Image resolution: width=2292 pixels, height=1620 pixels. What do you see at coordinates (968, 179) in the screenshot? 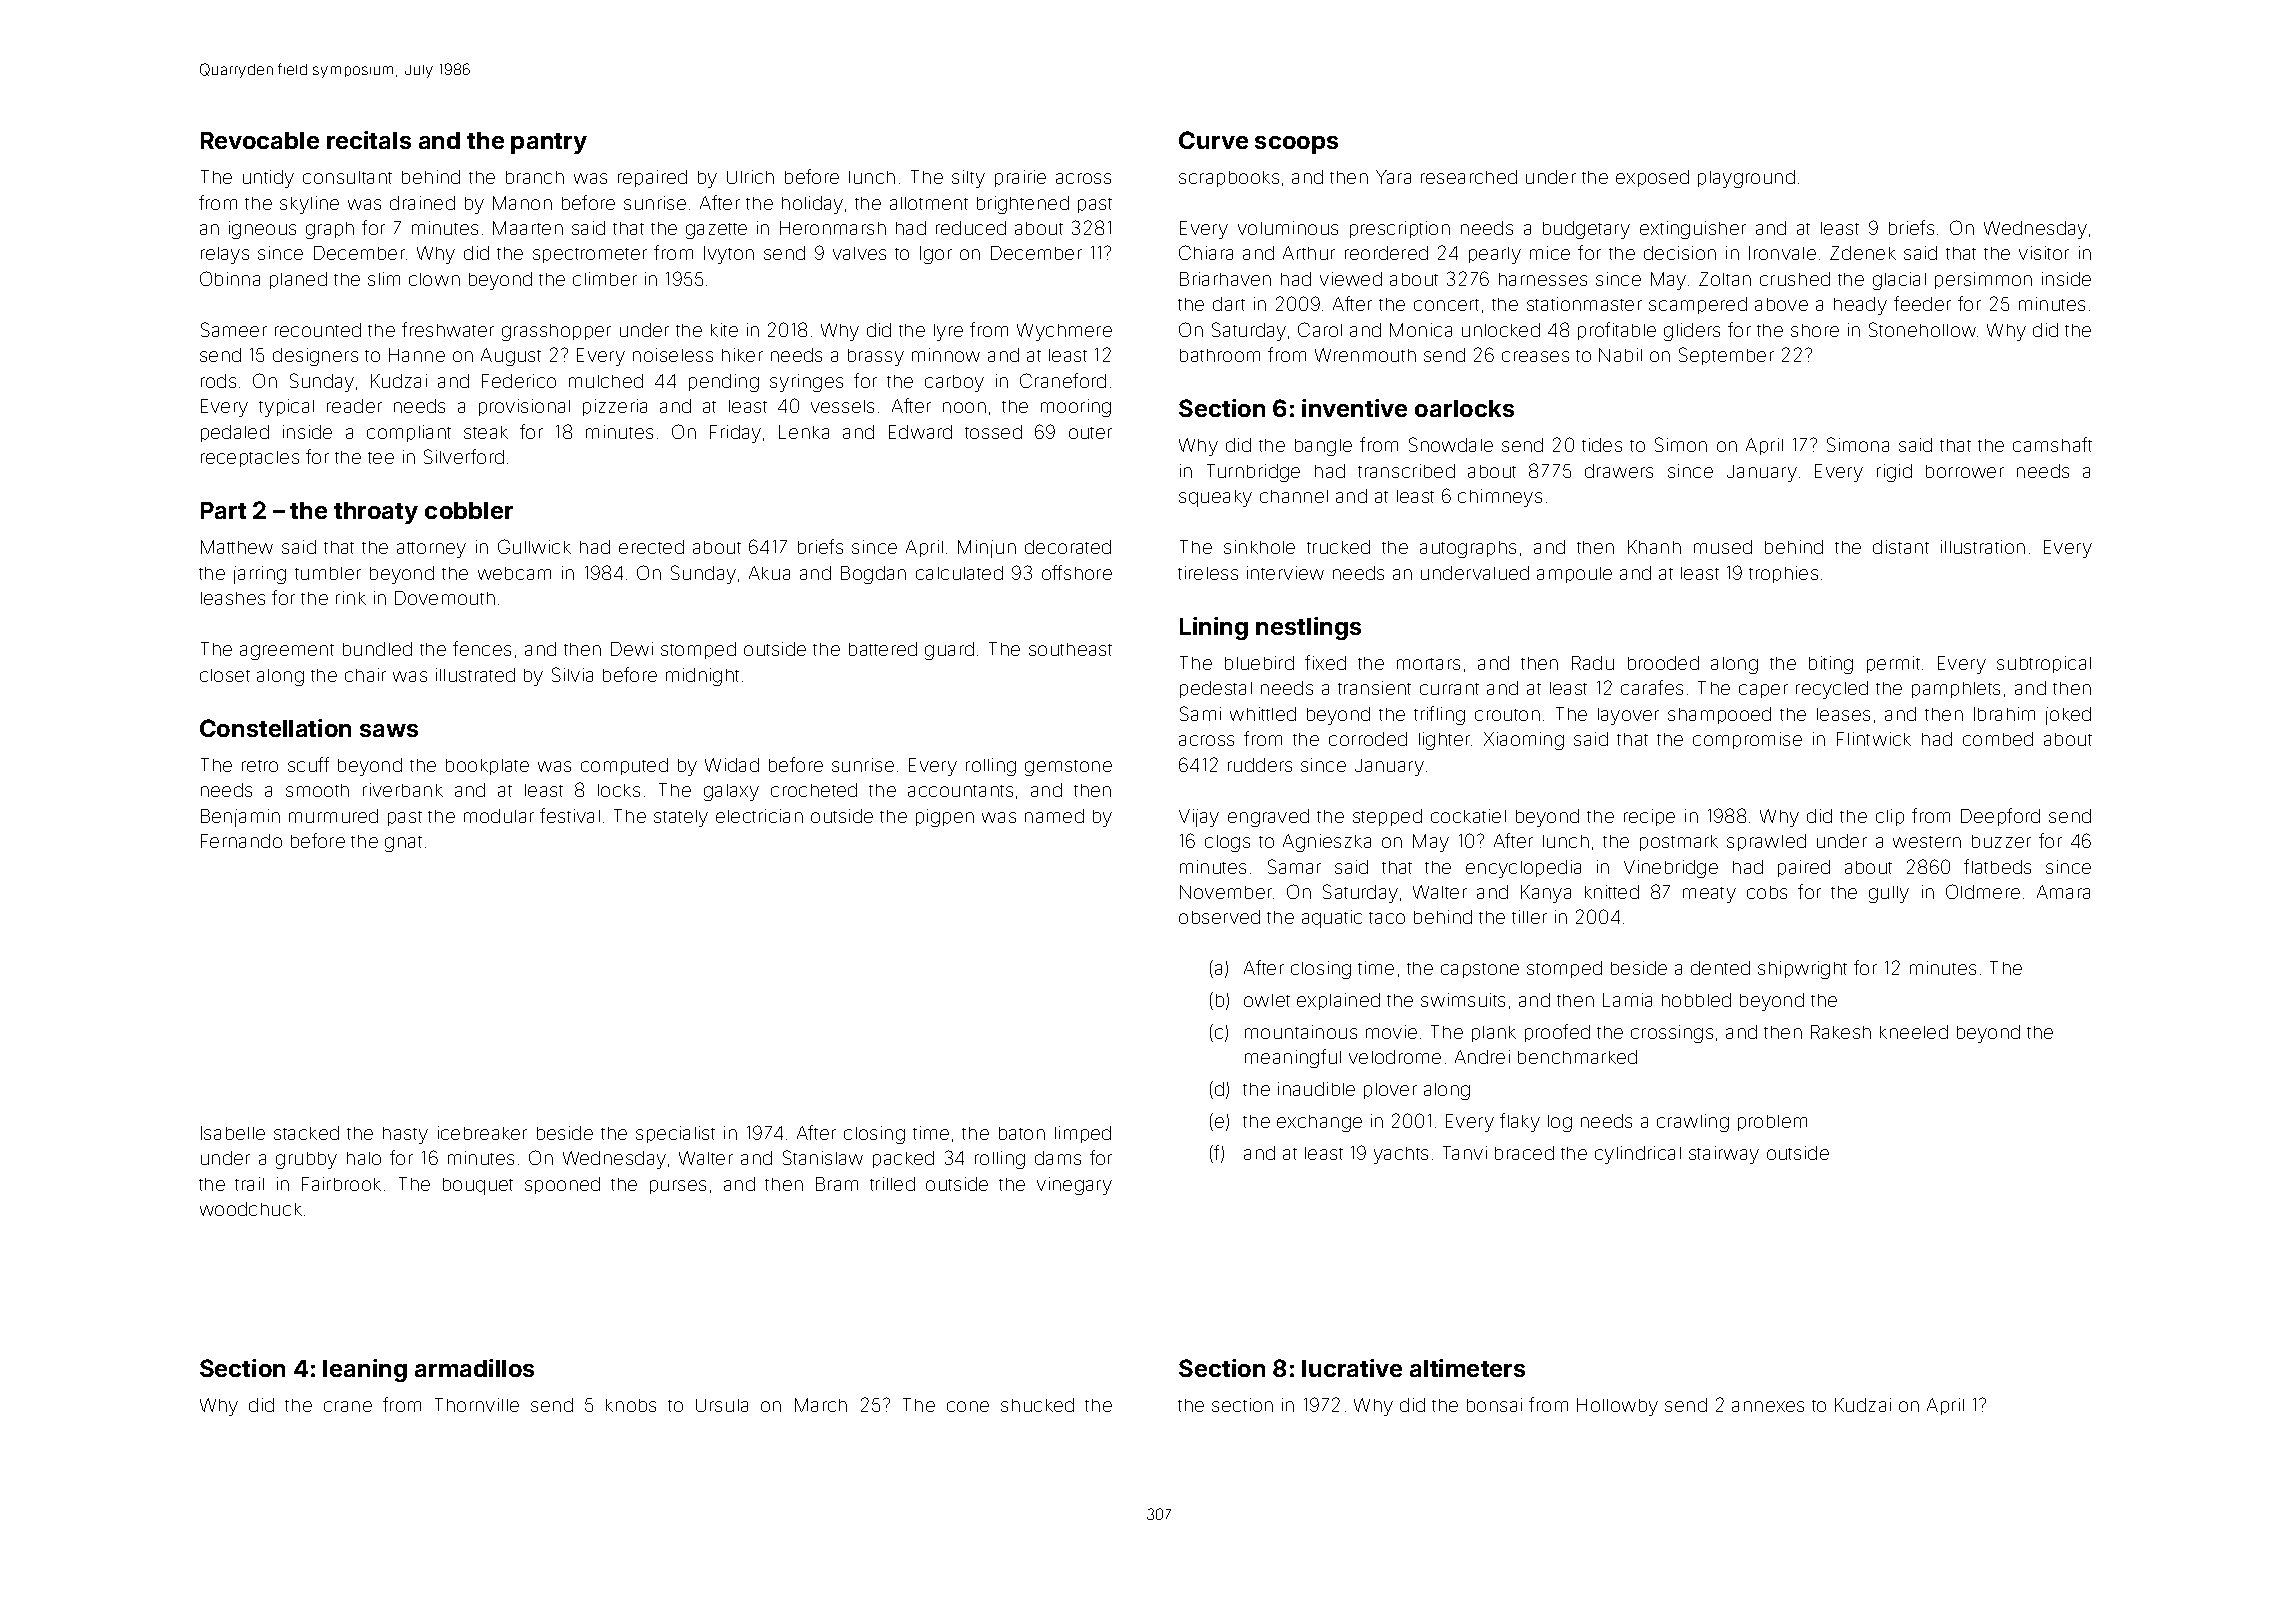
I see `silty` at bounding box center [968, 179].
